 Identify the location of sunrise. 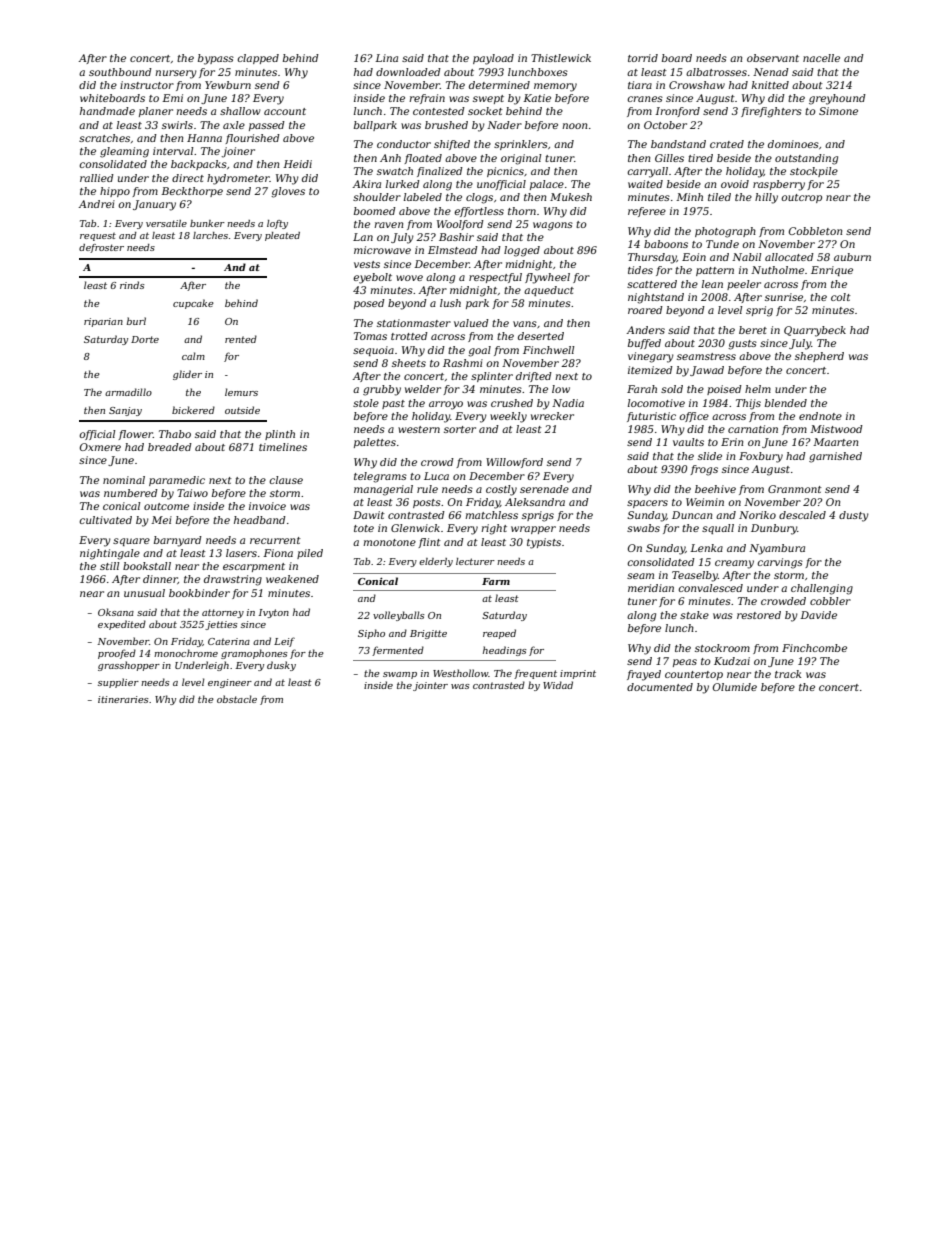
(784, 297).
